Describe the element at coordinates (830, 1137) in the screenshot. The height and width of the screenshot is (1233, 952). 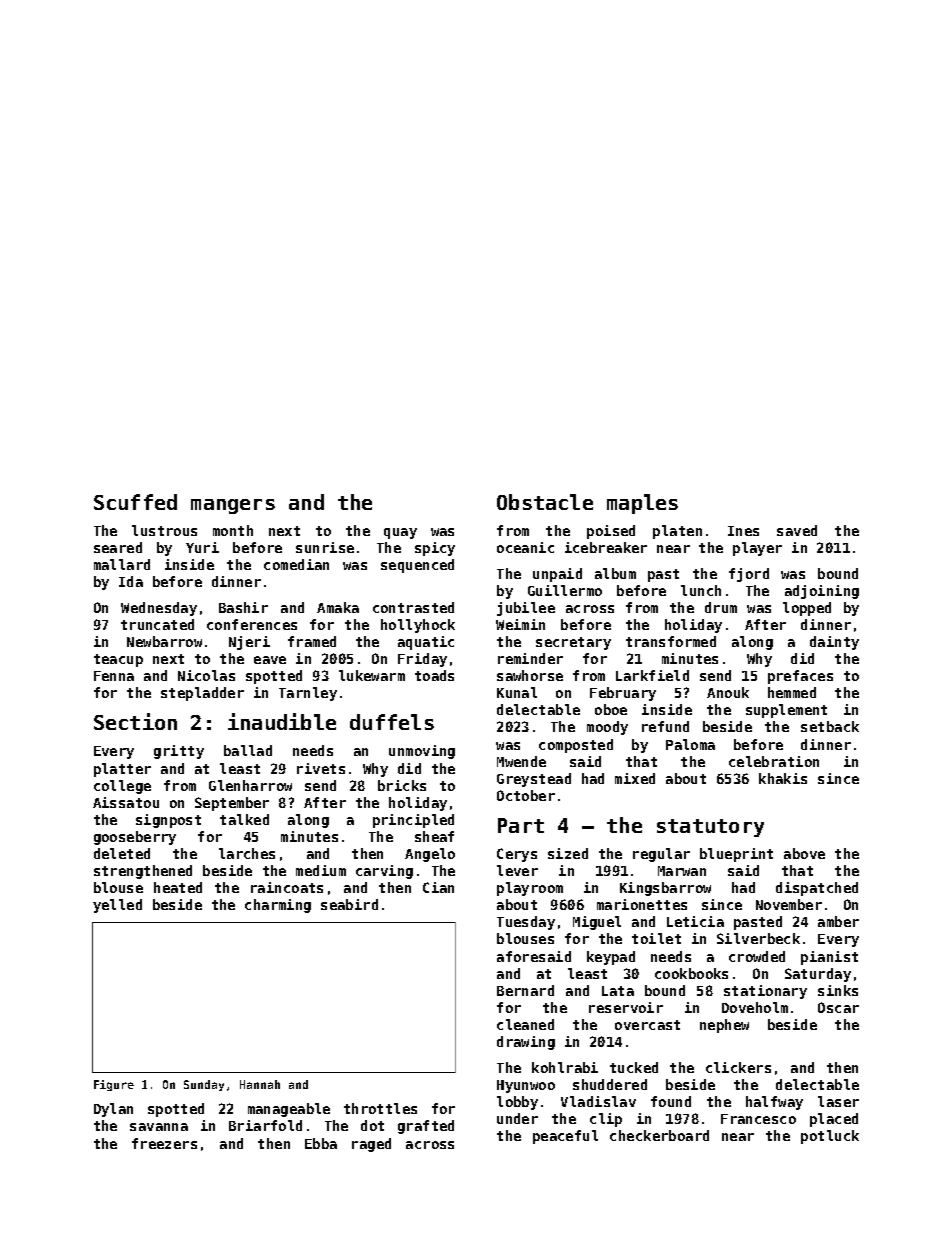
I see `potluck` at that location.
